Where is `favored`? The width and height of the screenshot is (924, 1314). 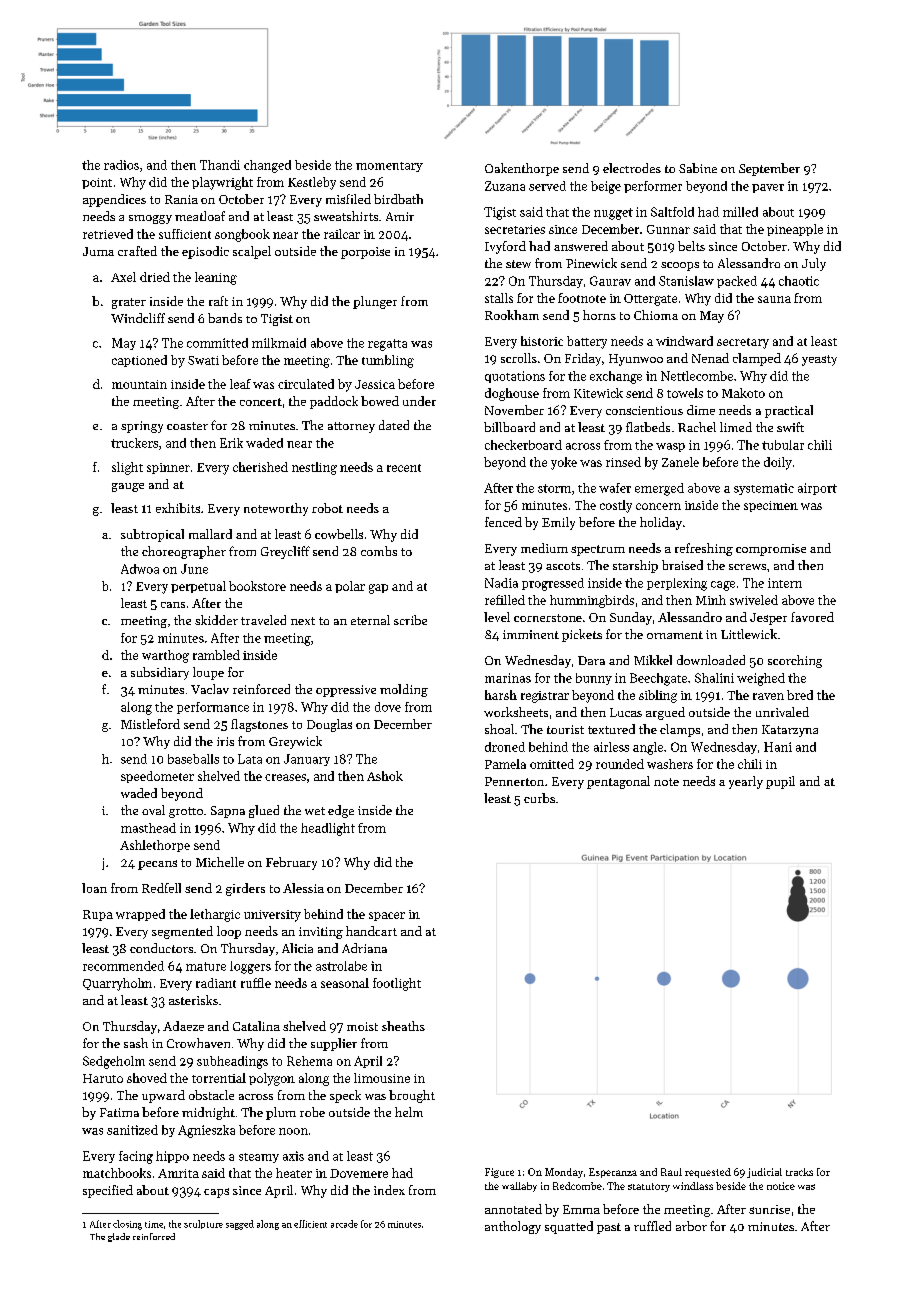 favored is located at coordinates (812, 617).
